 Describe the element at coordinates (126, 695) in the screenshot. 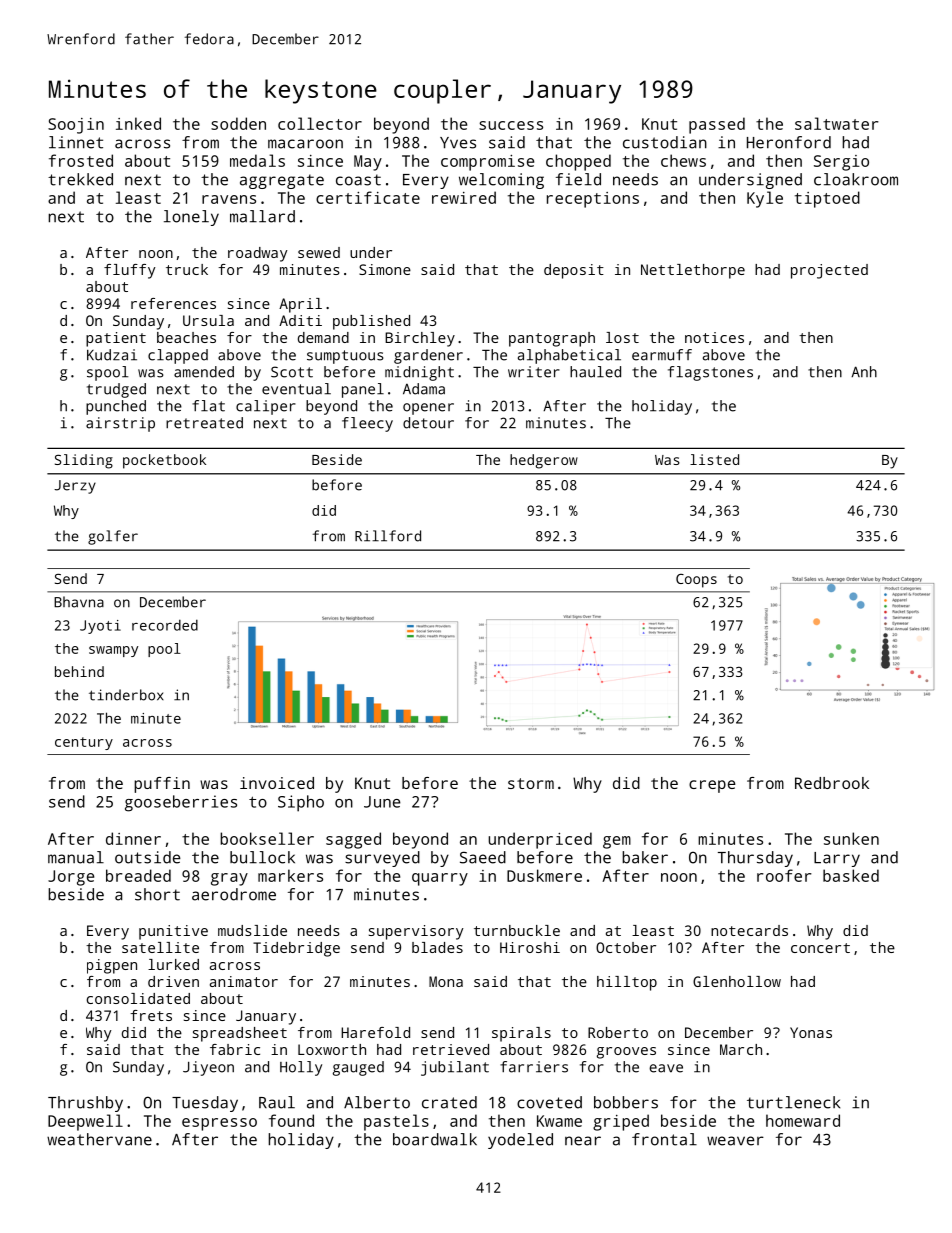

I see `tinderbox` at that location.
